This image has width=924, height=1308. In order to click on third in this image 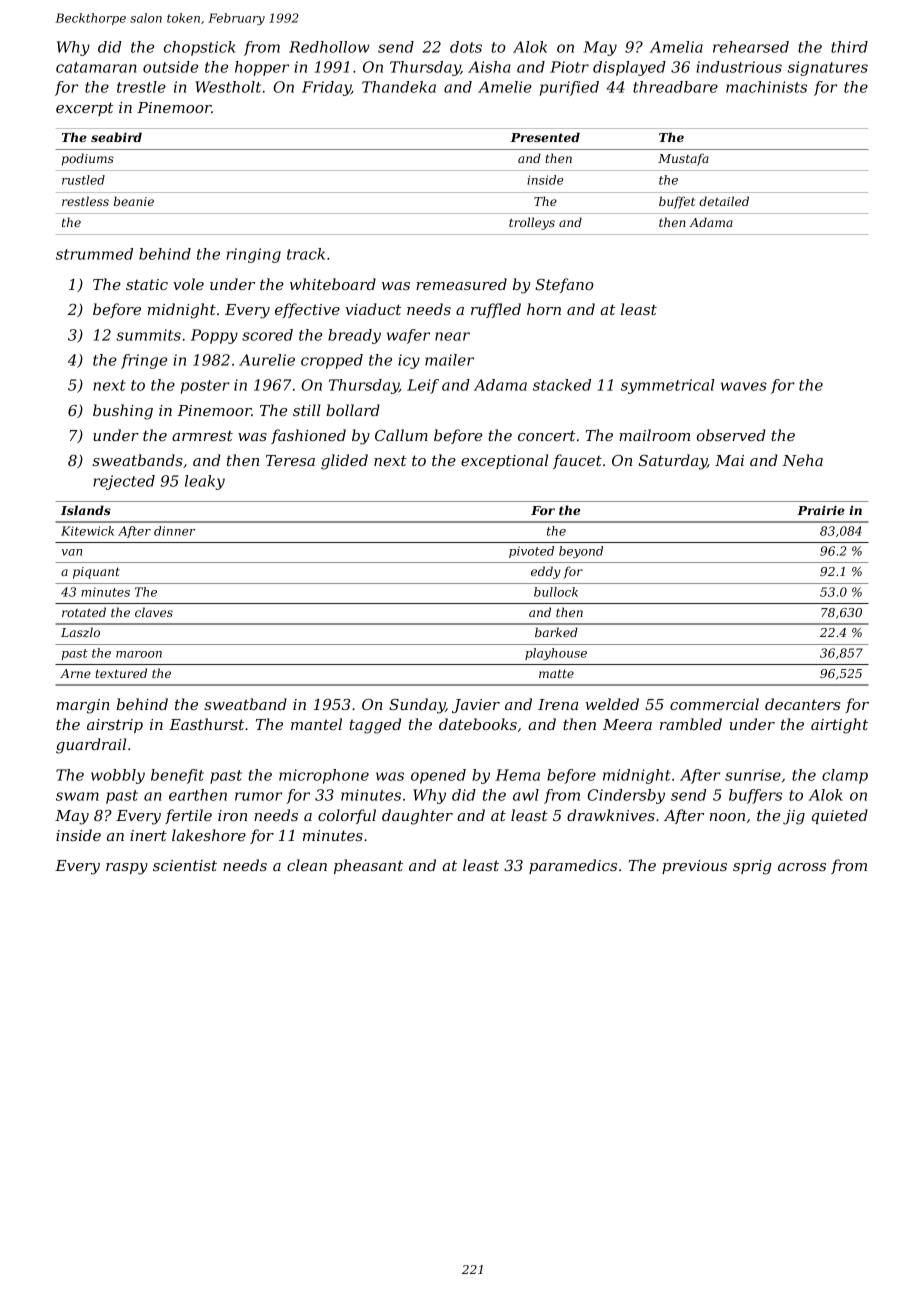, I will do `click(849, 47)`.
